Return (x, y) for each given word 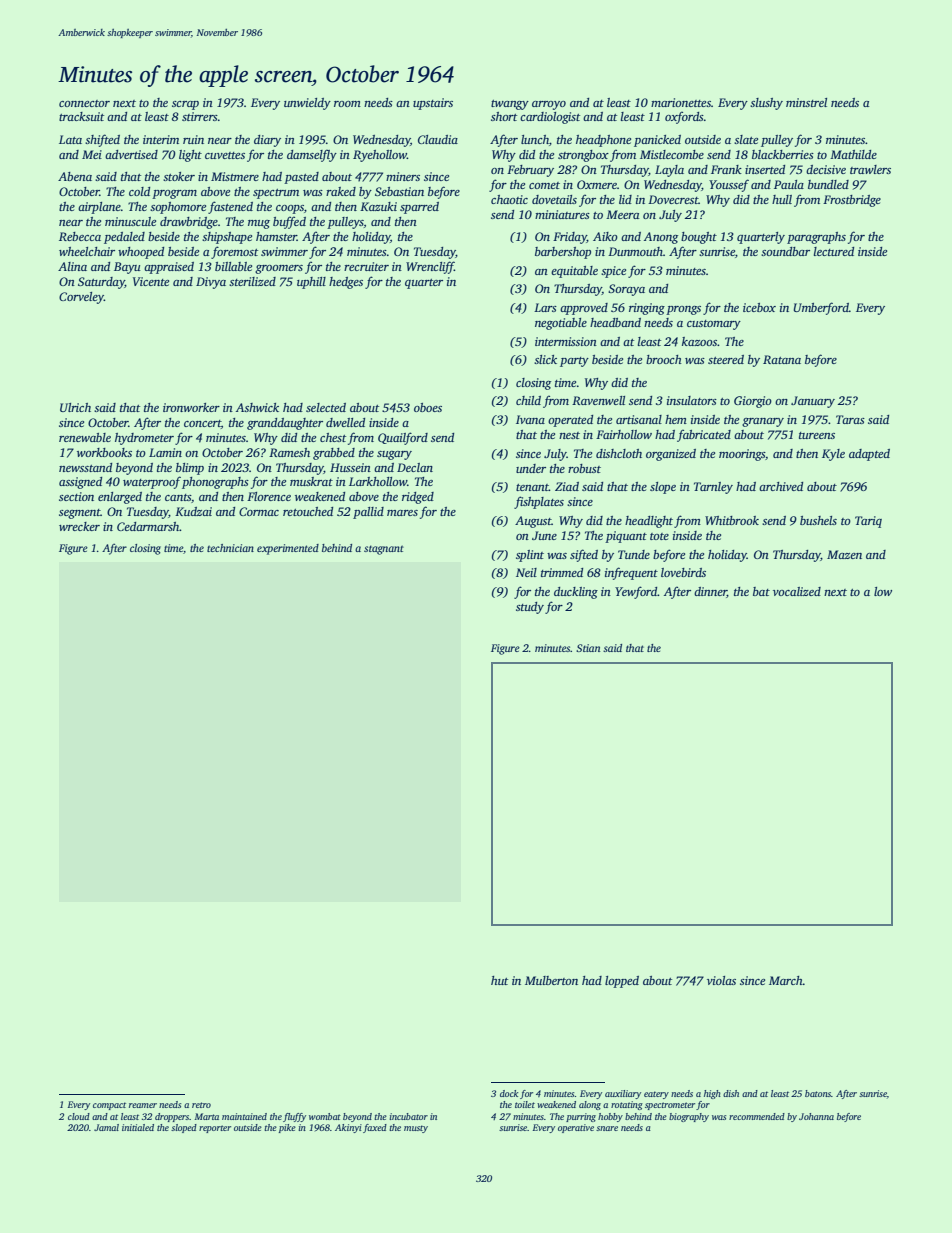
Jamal (106, 1127)
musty (416, 1129)
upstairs (433, 104)
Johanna (816, 1116)
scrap (185, 105)
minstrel (806, 102)
